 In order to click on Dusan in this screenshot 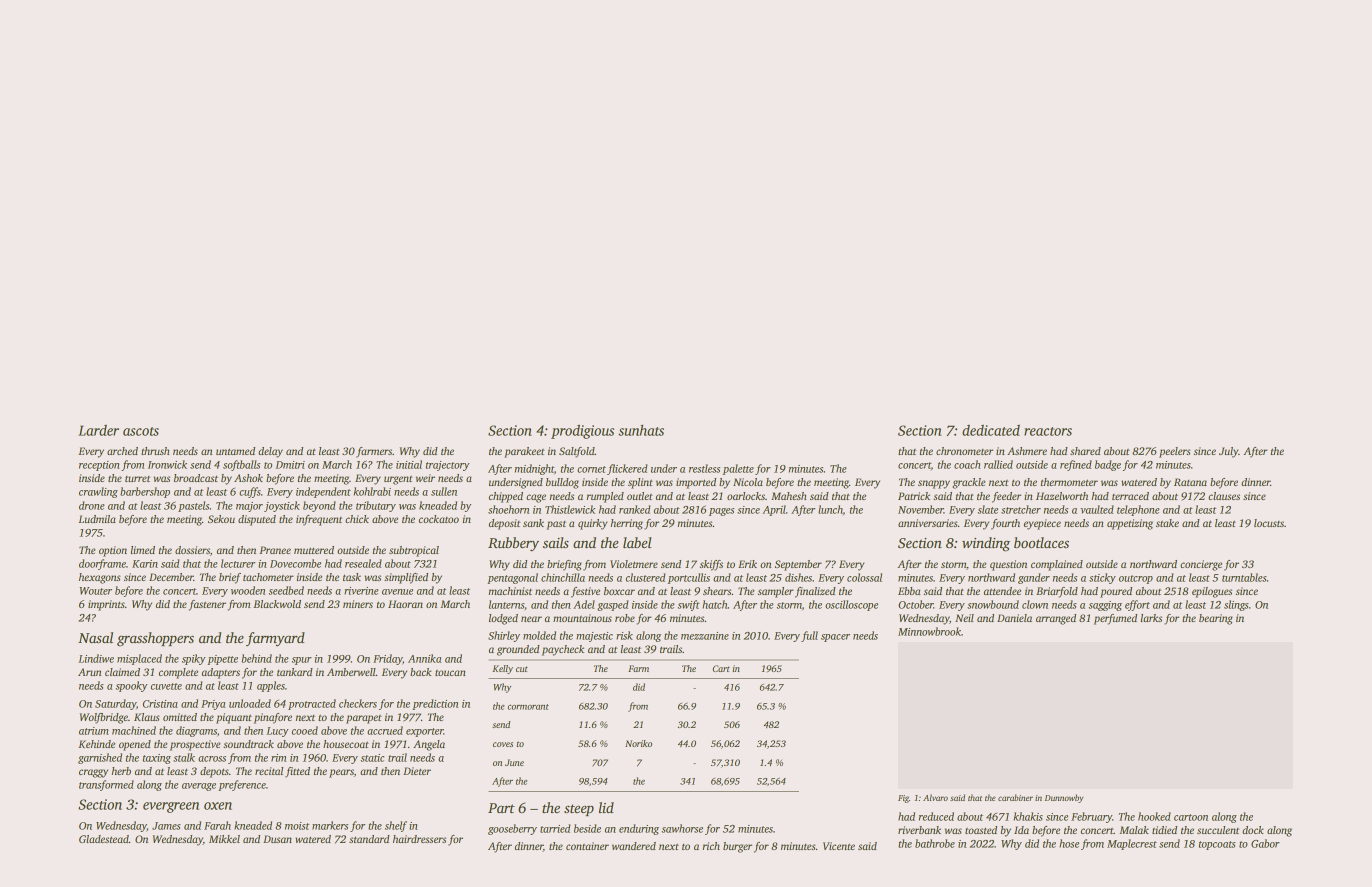, I will do `click(277, 839)`.
